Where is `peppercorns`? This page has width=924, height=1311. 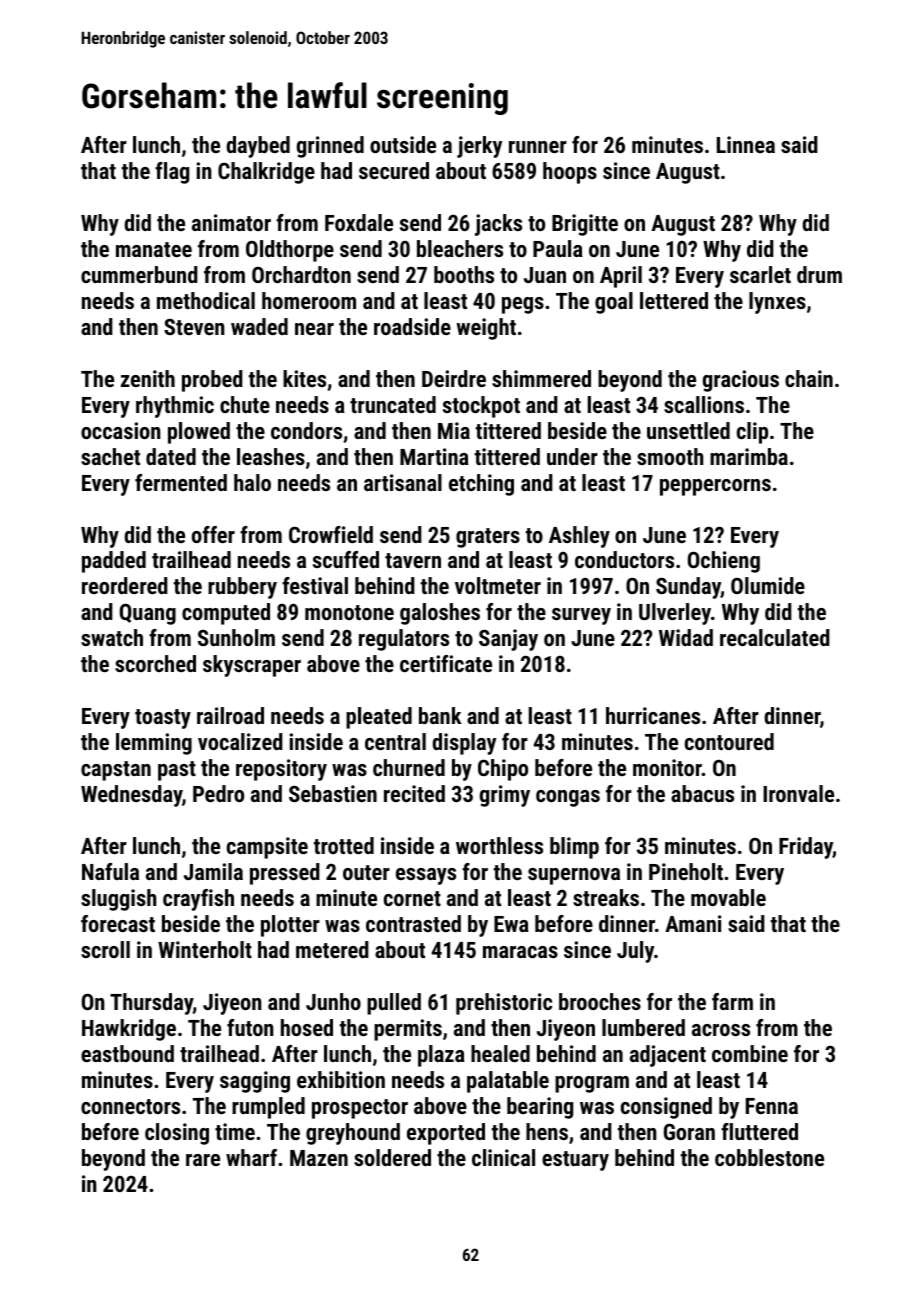
peppercorns is located at coordinates (715, 487).
